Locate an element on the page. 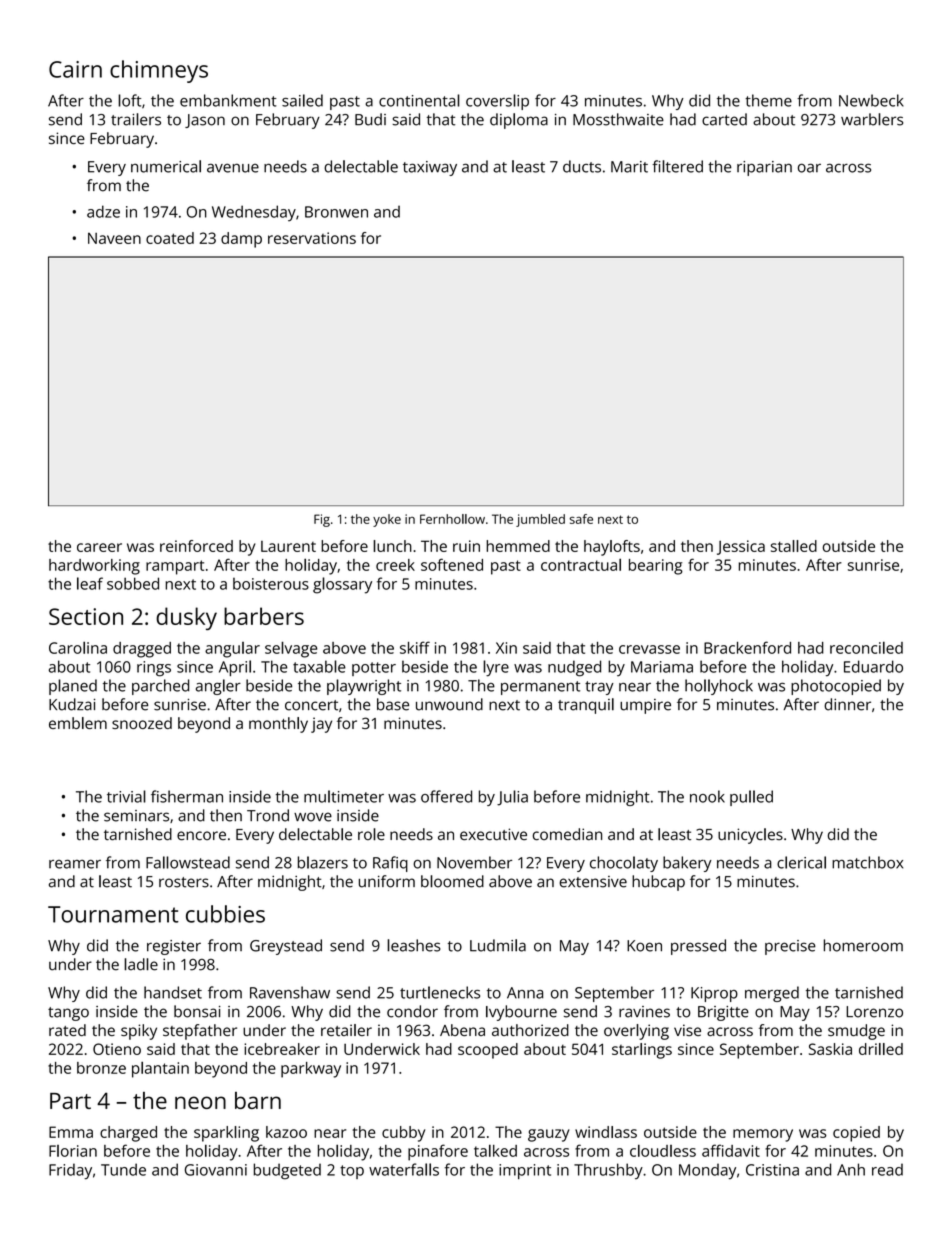 This document has width=952, height=1233. Fernhollow is located at coordinates (452, 519).
